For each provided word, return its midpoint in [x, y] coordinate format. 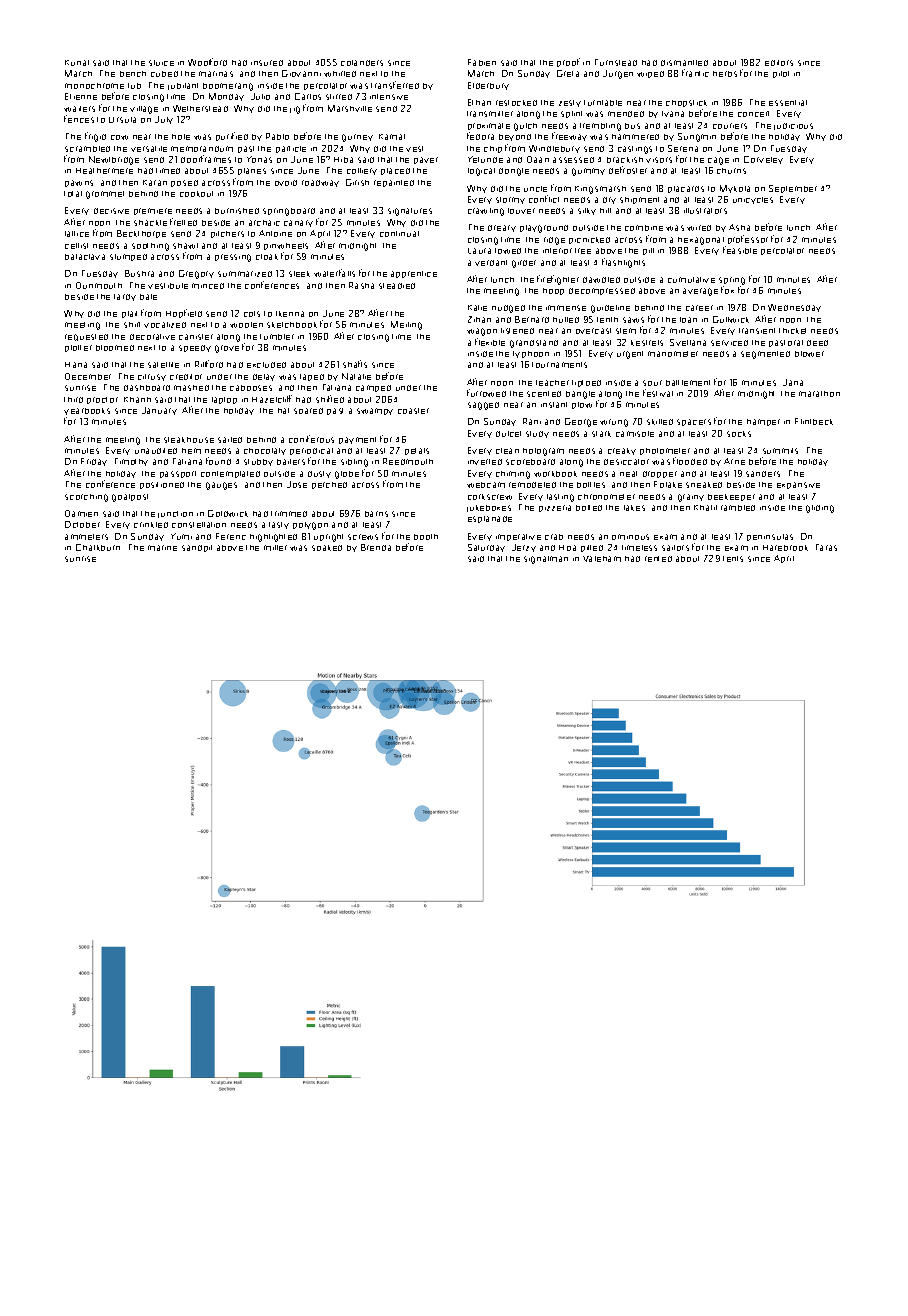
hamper [763, 422]
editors [779, 63]
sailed [230, 440]
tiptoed [586, 383]
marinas [216, 74]
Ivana [673, 114]
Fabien [482, 62]
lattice [77, 234]
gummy [588, 172]
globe [347, 475]
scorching [86, 498]
